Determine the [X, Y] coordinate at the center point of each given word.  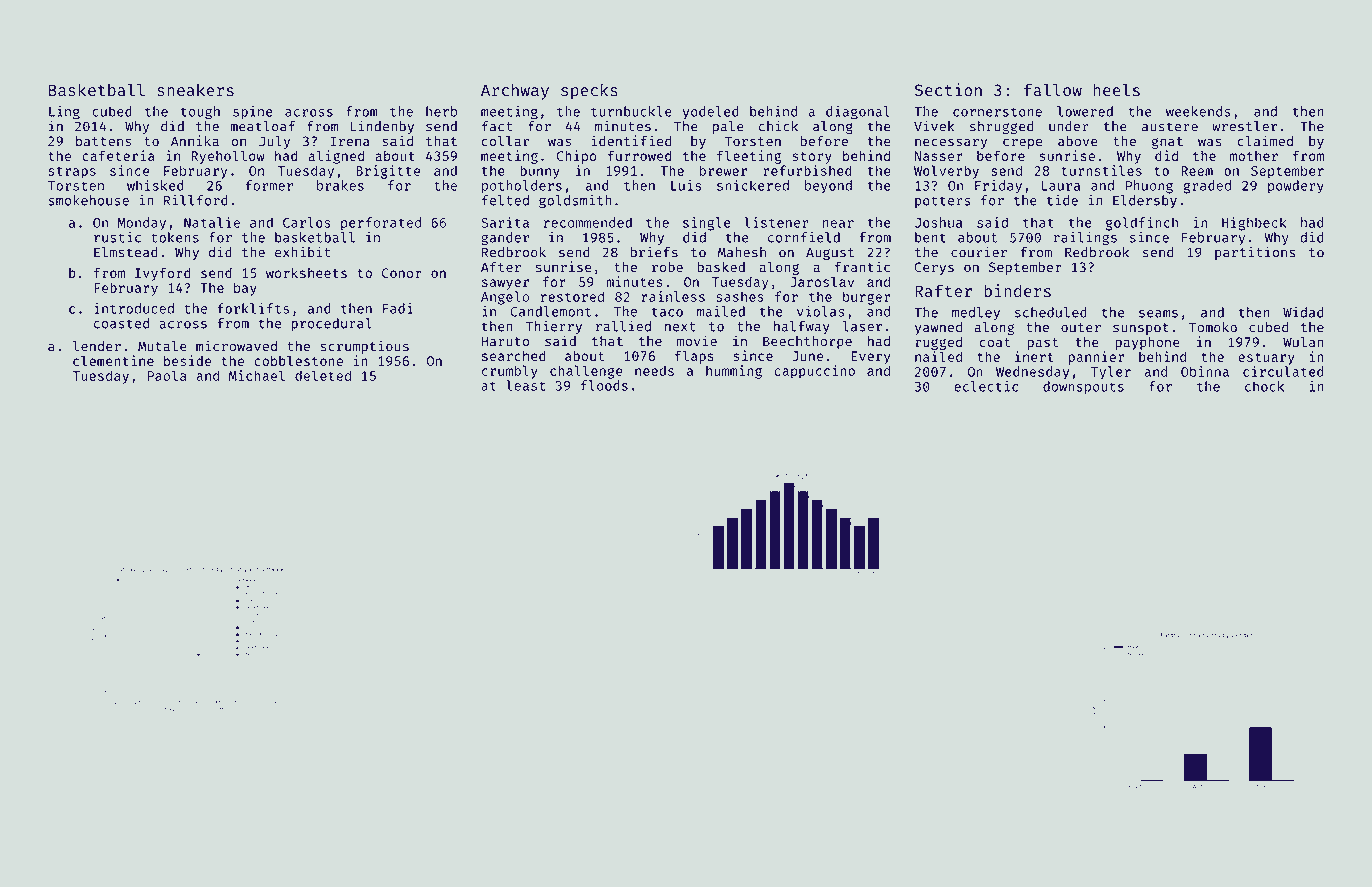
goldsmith [575, 202]
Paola [167, 375]
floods [604, 385]
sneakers [195, 90]
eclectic [986, 386]
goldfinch [1142, 224]
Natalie [212, 222]
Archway [515, 92]
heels [1116, 90]
